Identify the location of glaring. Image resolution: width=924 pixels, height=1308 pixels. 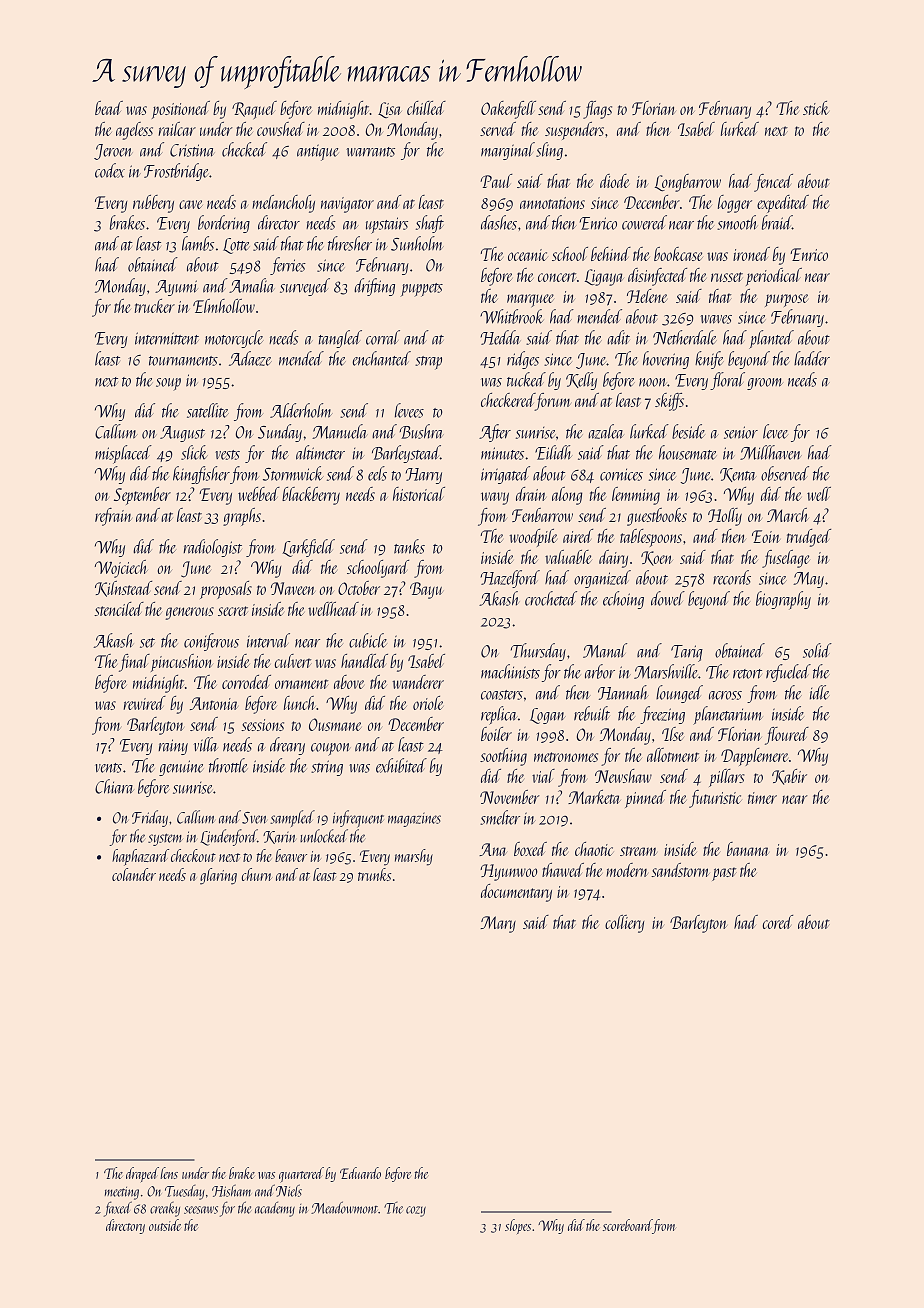
(218, 876).
